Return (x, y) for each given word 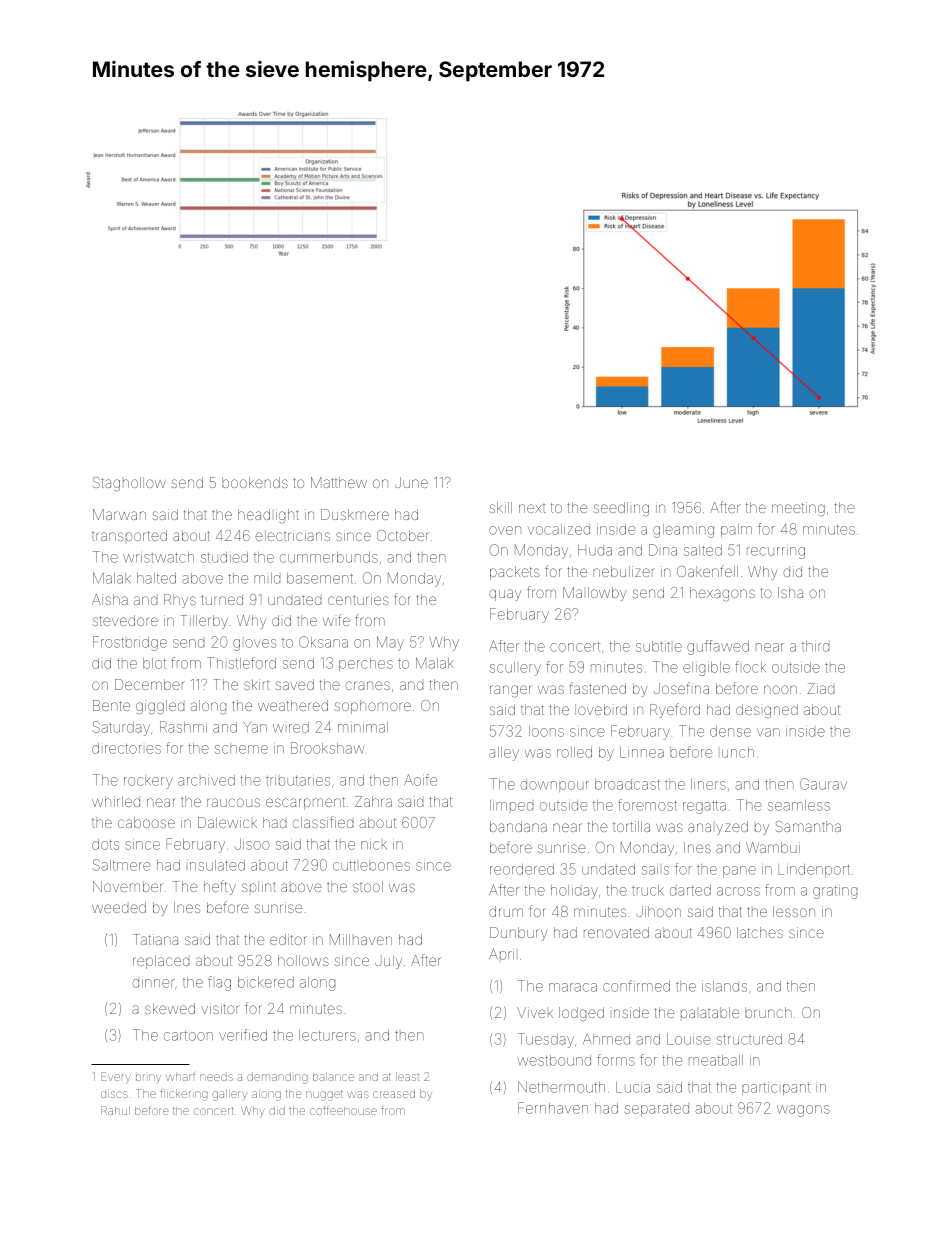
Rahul (115, 1110)
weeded (119, 907)
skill (501, 507)
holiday (574, 892)
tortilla (631, 826)
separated (657, 1110)
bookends (255, 482)
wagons (803, 1111)
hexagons (722, 594)
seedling (621, 509)
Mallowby (595, 594)
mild (267, 578)
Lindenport (814, 870)
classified (323, 822)
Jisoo (252, 844)
